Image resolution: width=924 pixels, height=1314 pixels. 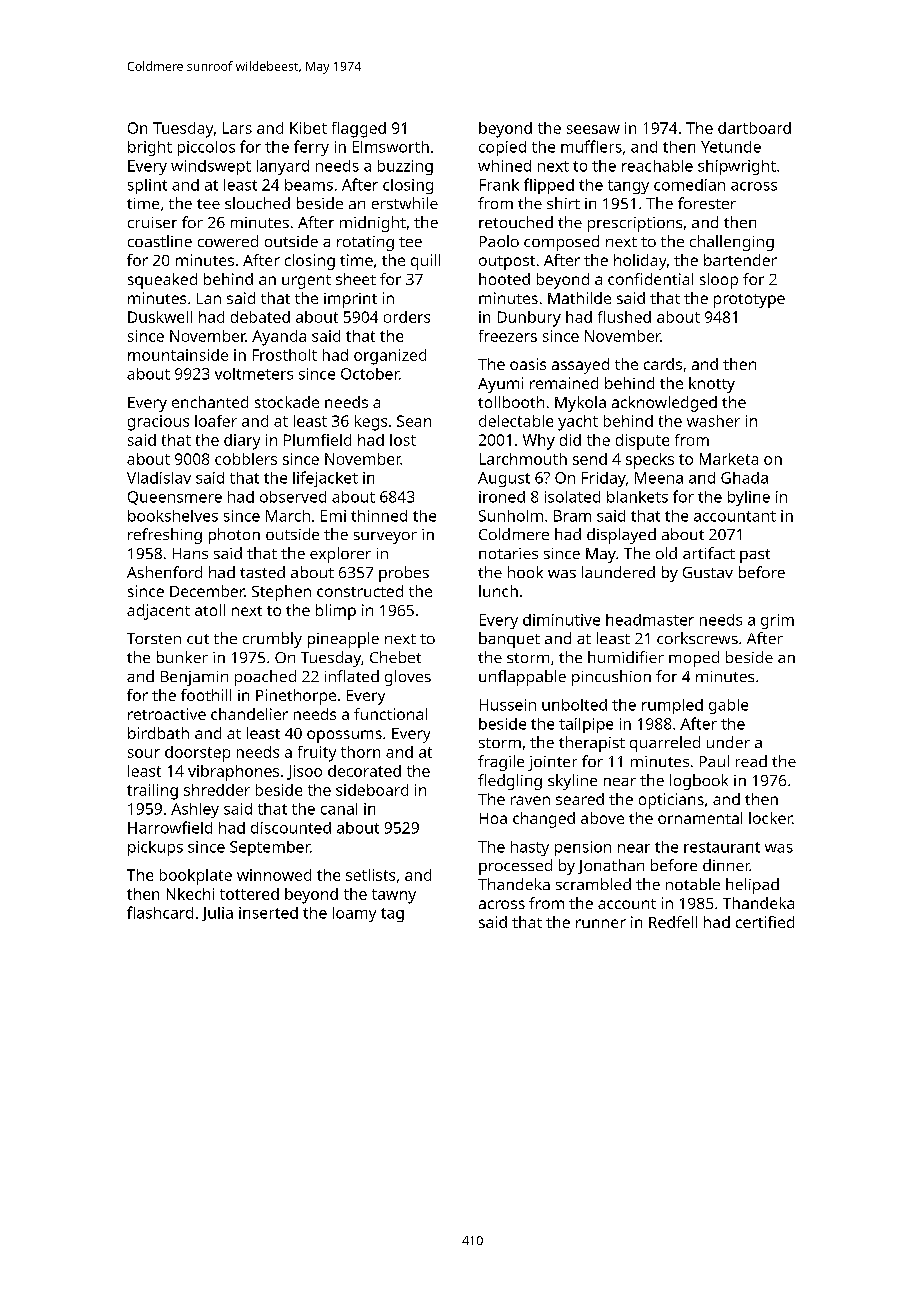 I want to click on dartboard, so click(x=754, y=128).
